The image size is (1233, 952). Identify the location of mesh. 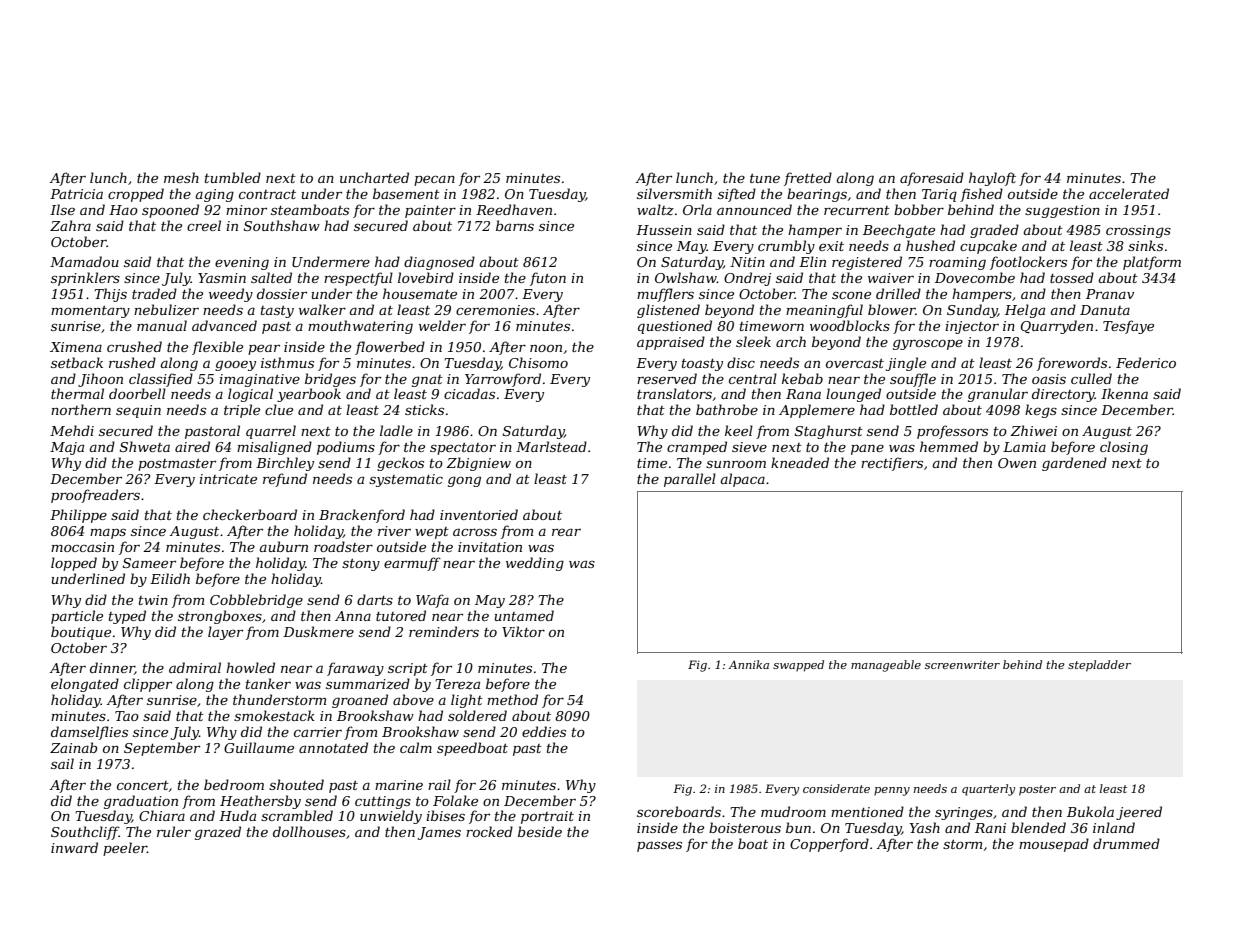
(181, 177).
